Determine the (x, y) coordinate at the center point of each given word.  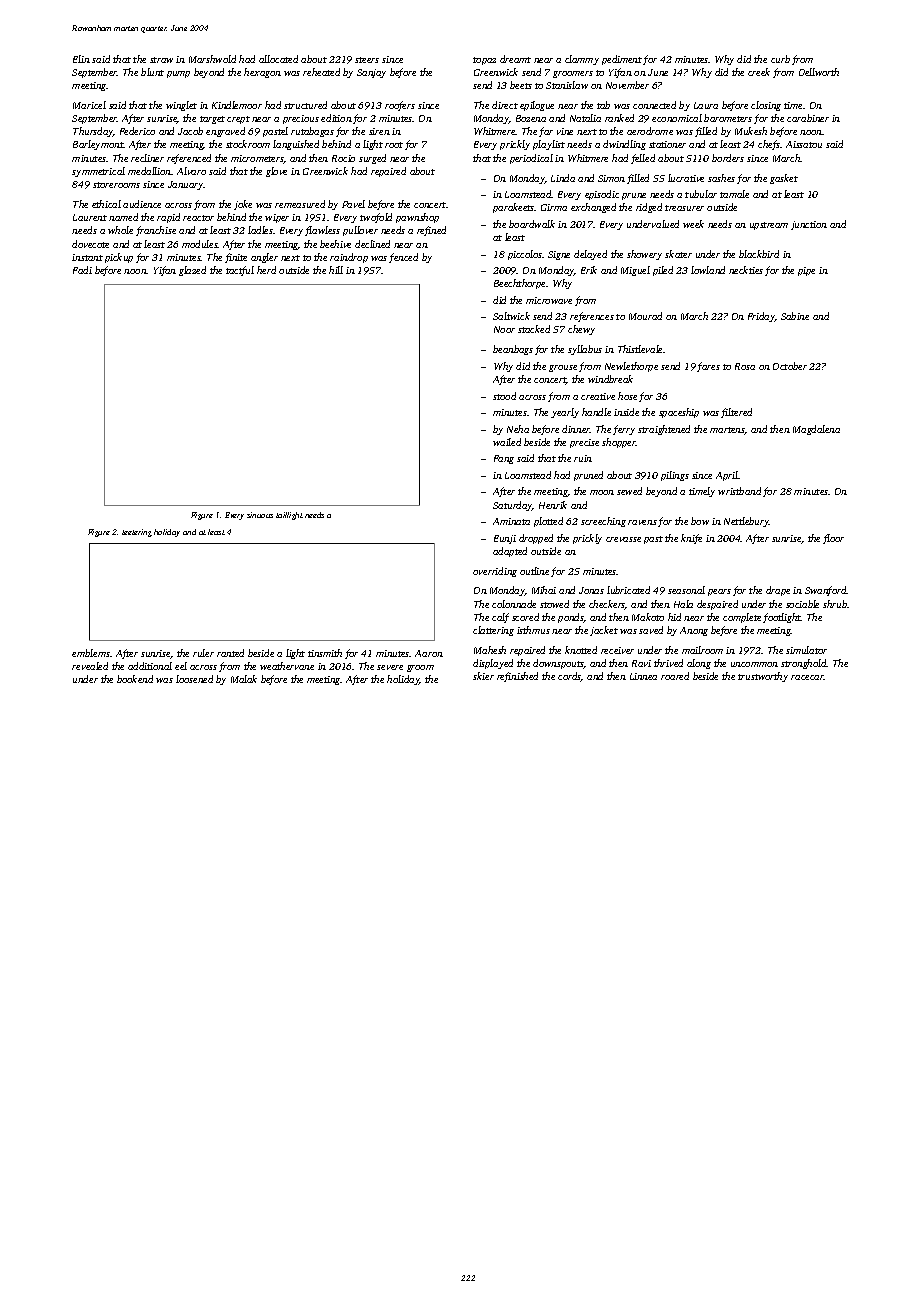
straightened (664, 430)
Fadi (82, 270)
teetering (137, 533)
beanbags (513, 350)
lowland (708, 270)
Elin (81, 59)
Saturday (513, 506)
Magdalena (816, 430)
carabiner (808, 118)
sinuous (260, 515)
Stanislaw (567, 85)
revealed (90, 666)
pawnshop (417, 218)
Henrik (553, 505)
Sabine (795, 316)
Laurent (90, 217)
